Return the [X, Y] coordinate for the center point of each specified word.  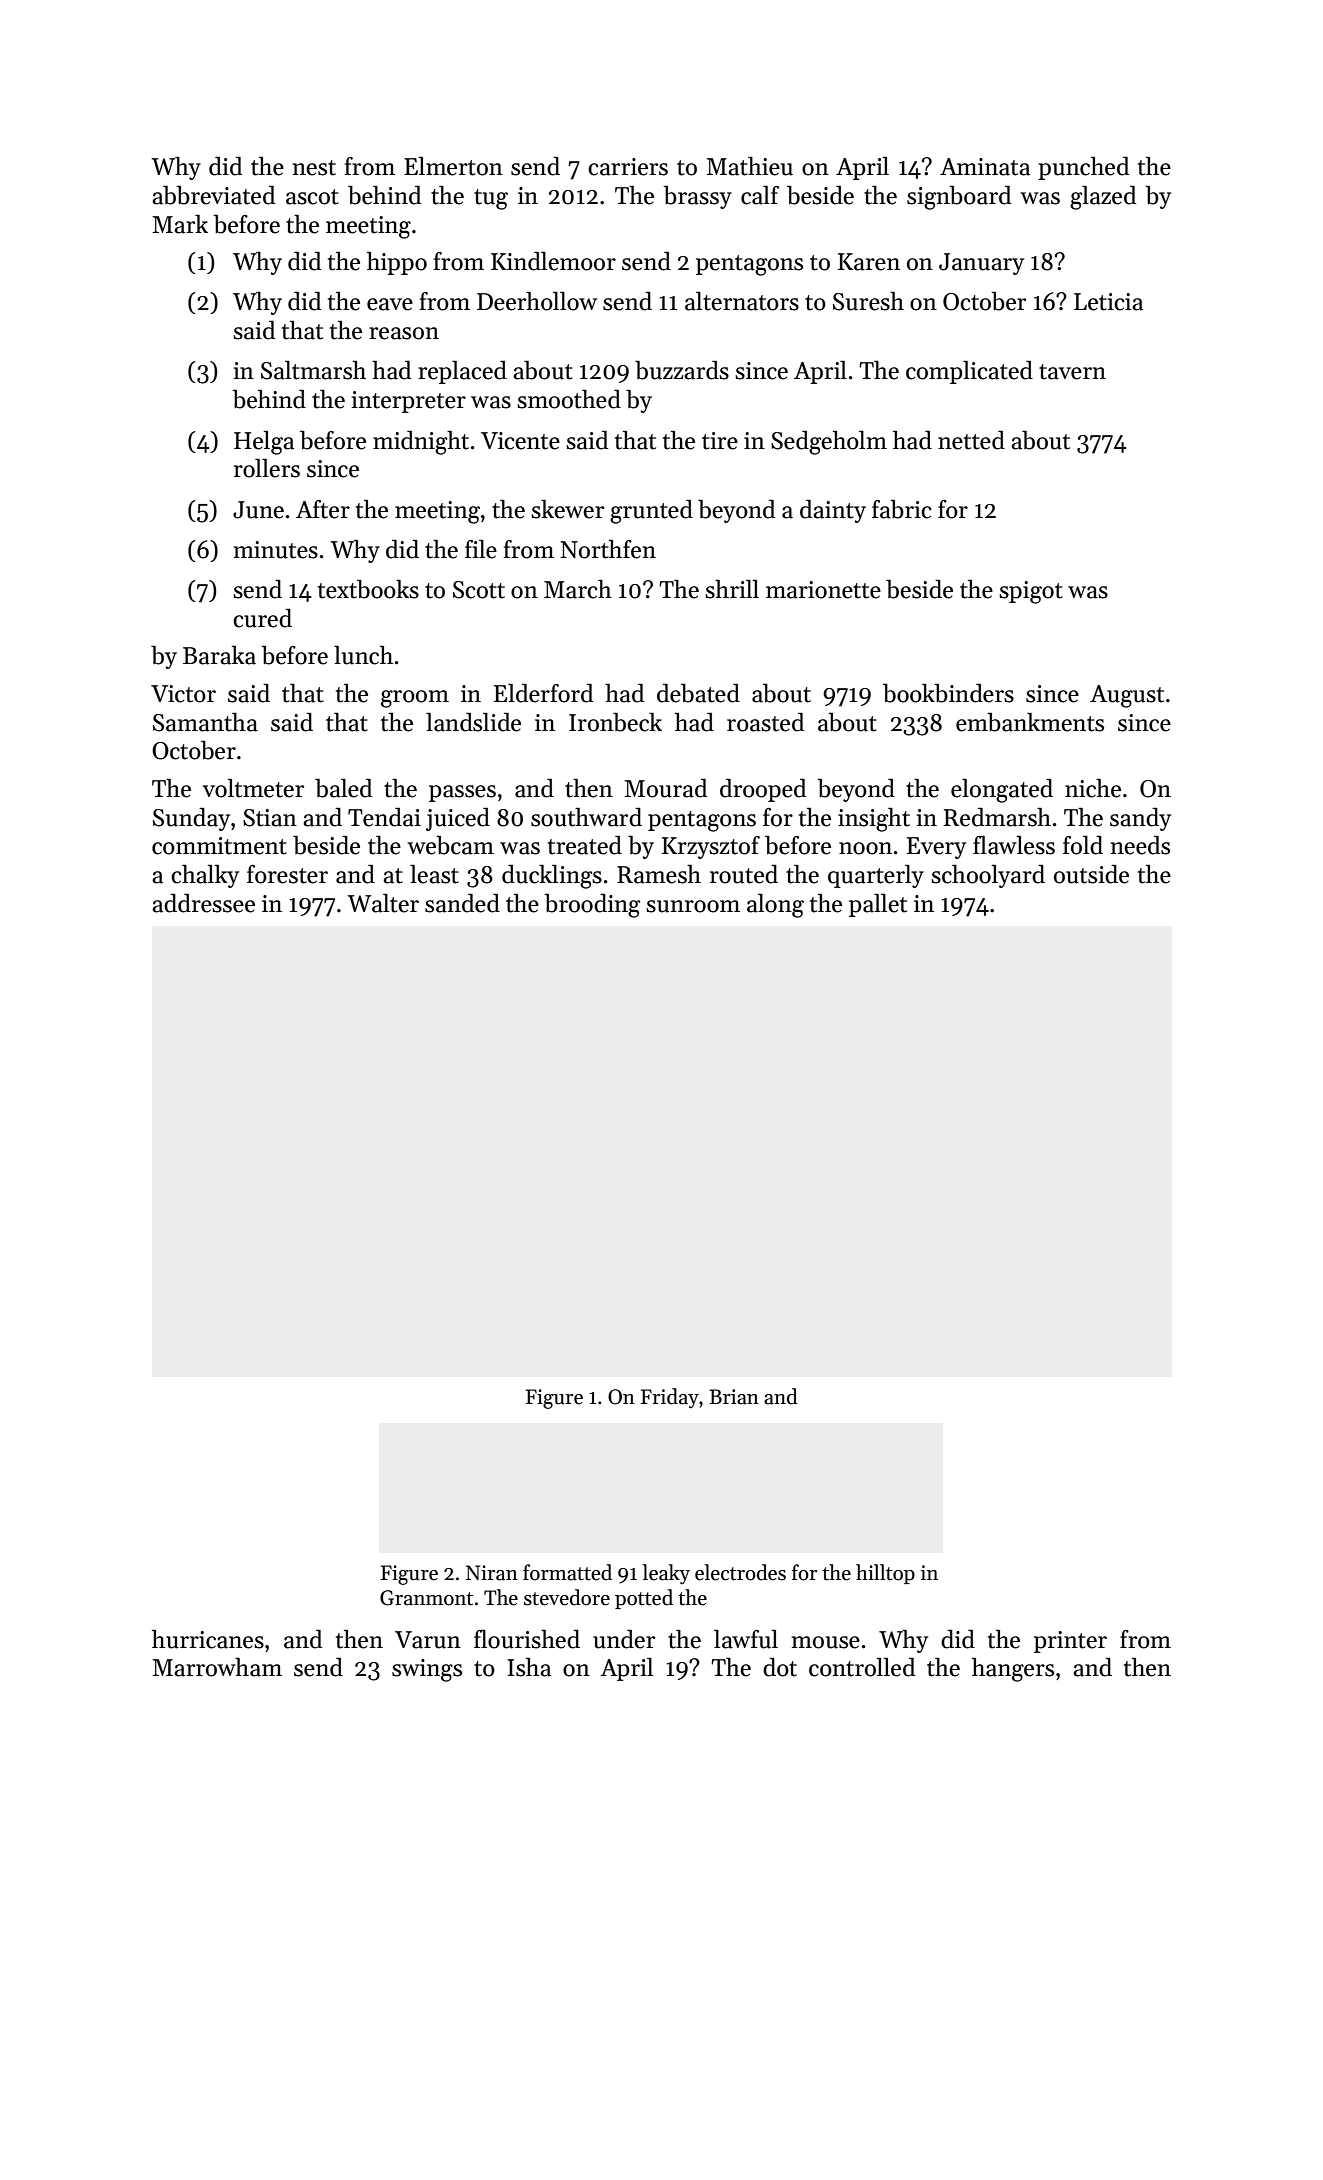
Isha [529, 1667]
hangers [1013, 1669]
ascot [312, 197]
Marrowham [217, 1667]
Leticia [1108, 302]
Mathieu [749, 166]
